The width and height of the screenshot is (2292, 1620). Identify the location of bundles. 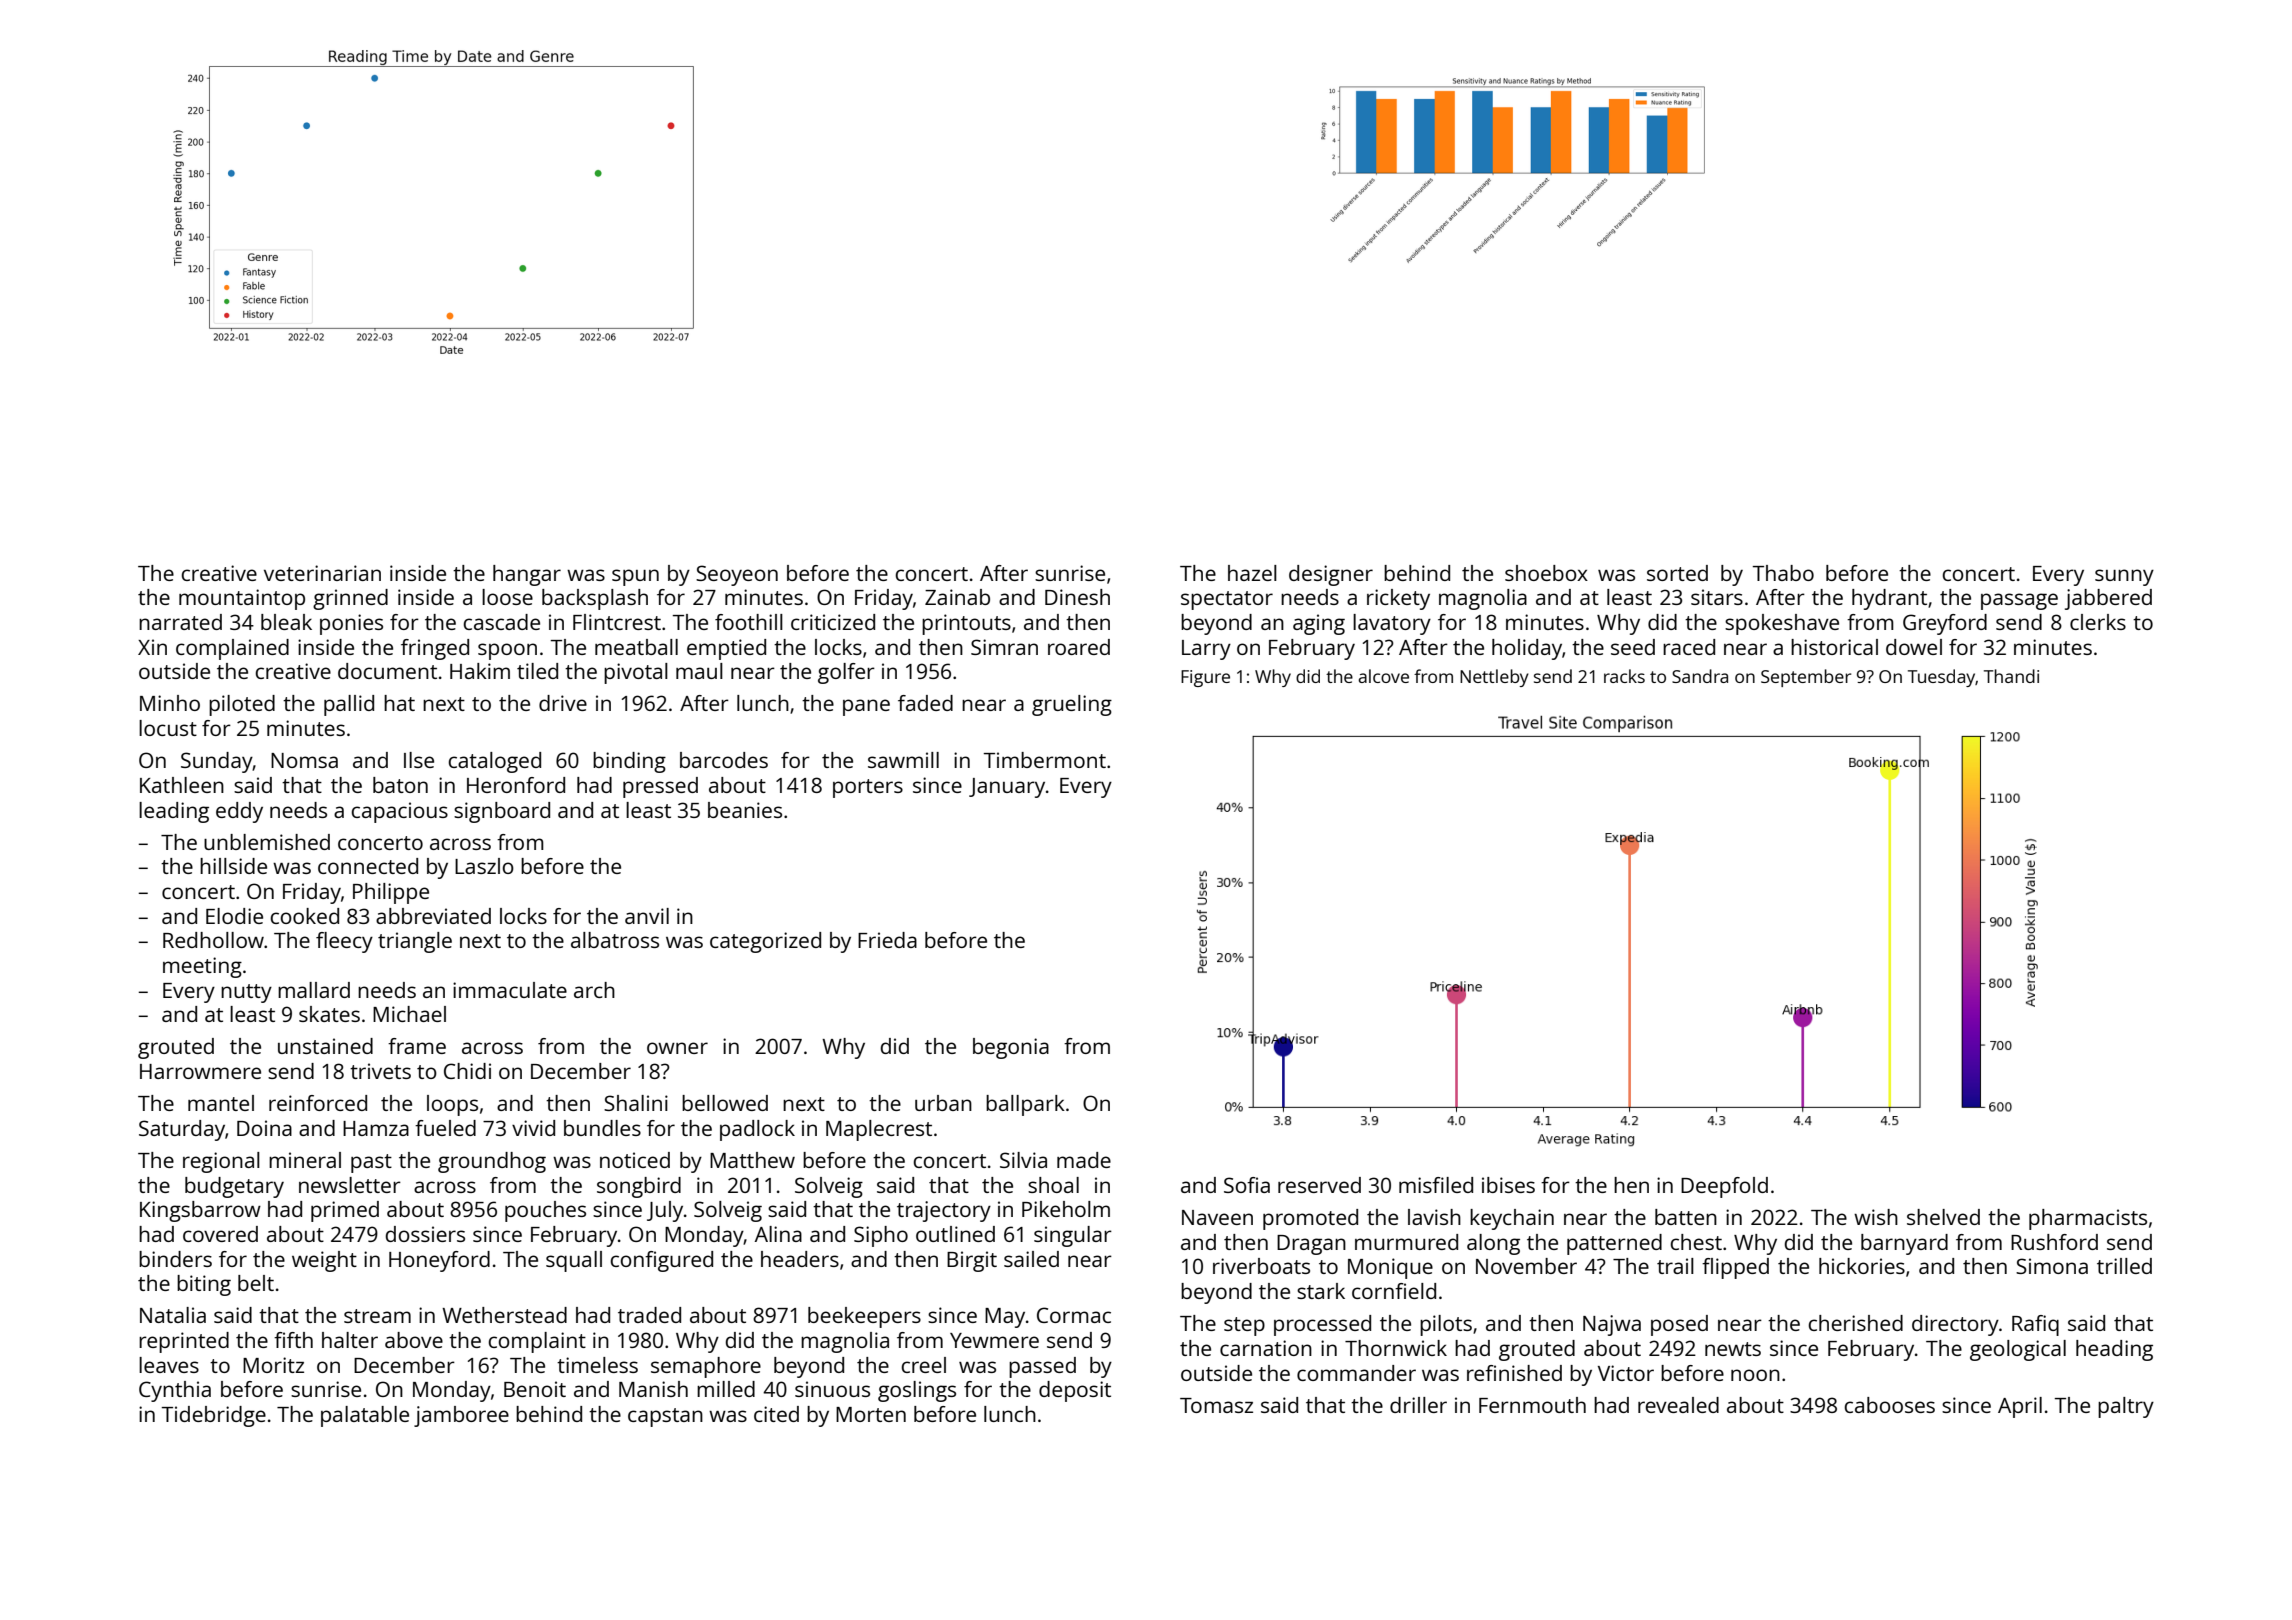
(602, 1128).
